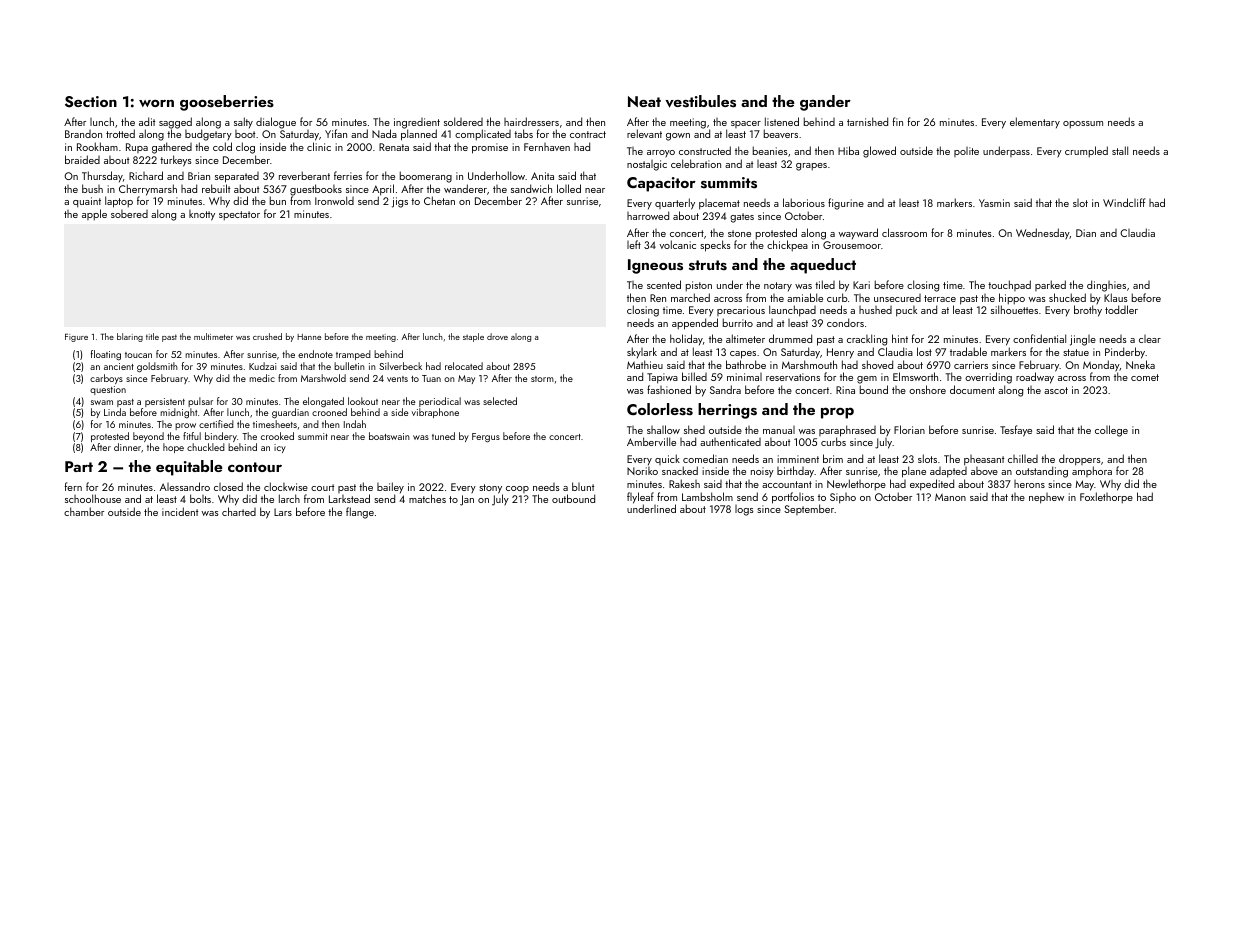 Image resolution: width=1233 pixels, height=952 pixels. What do you see at coordinates (825, 103) in the screenshot?
I see `gander` at bounding box center [825, 103].
